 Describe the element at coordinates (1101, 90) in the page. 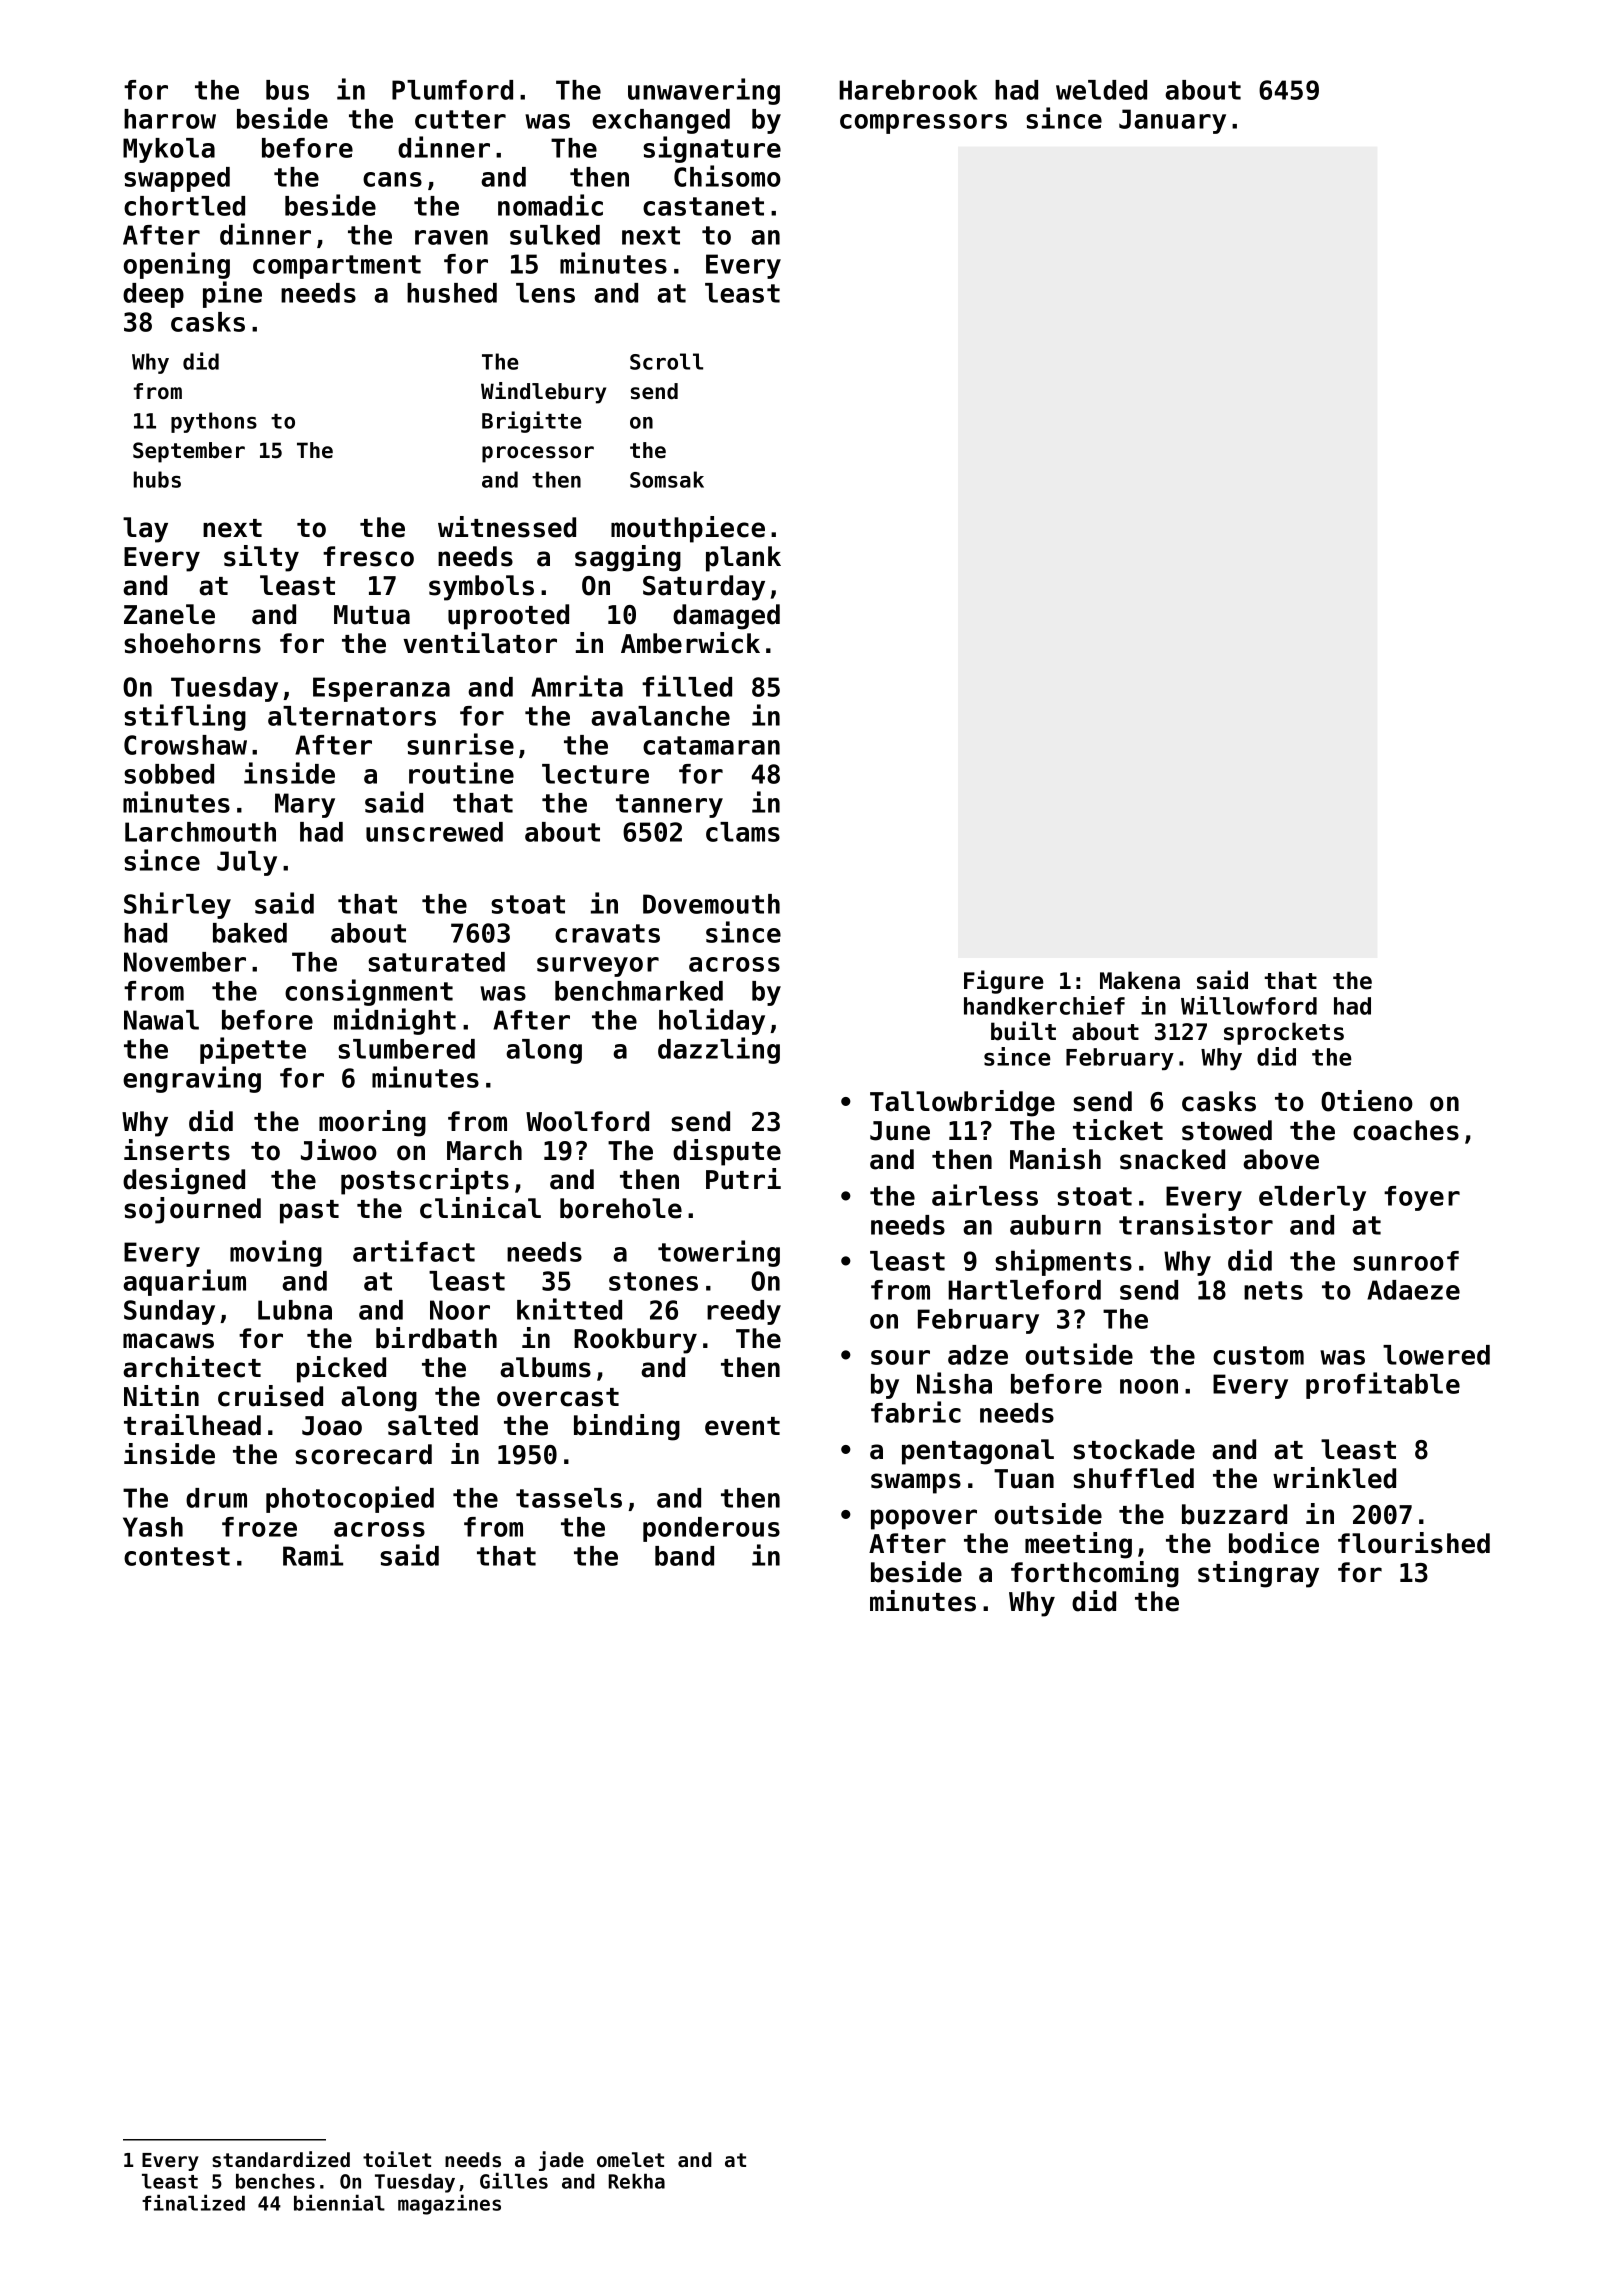

I see `welded` at that location.
